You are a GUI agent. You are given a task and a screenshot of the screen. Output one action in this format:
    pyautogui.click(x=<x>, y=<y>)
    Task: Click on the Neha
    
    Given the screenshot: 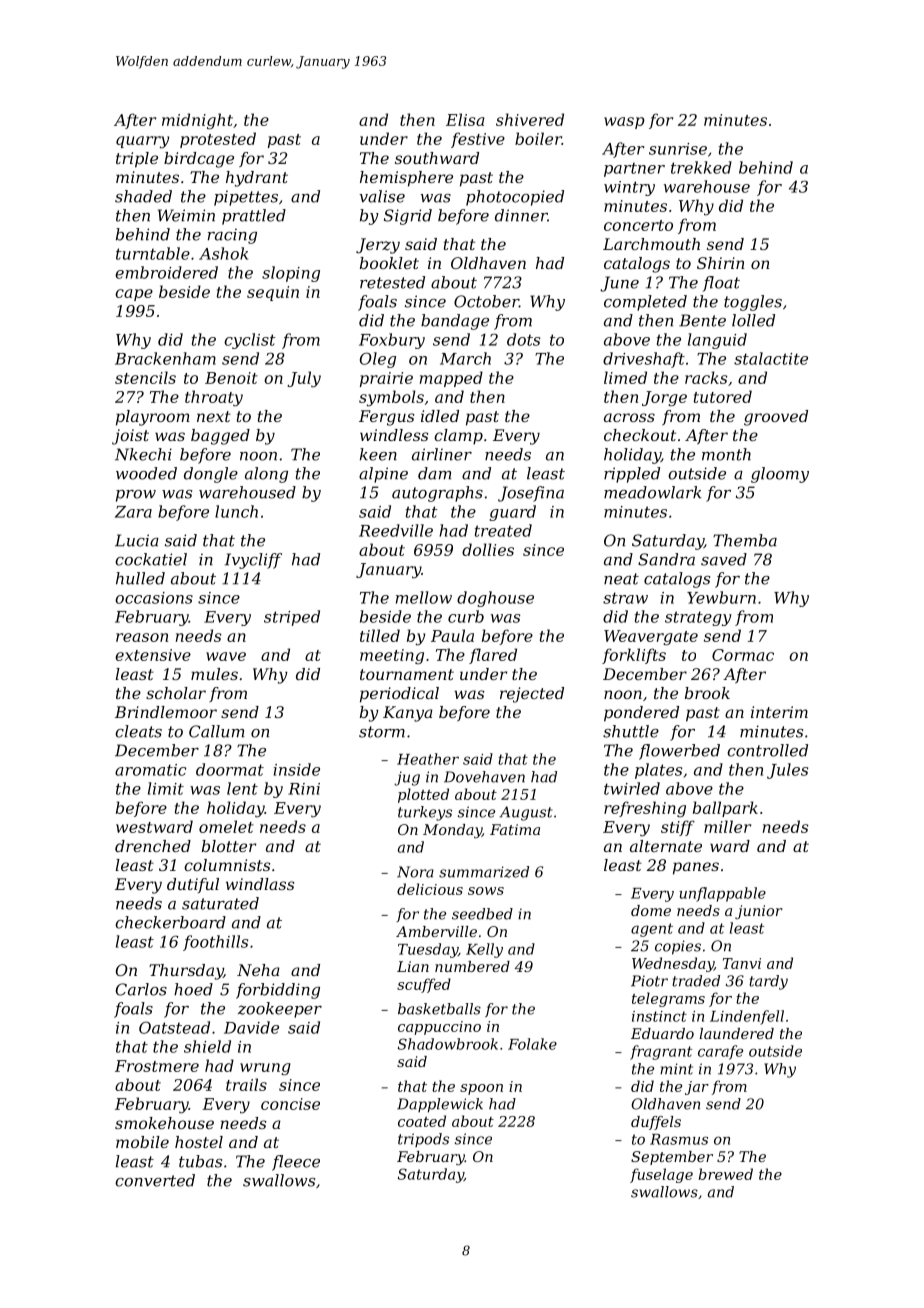 What is the action you would take?
    pyautogui.click(x=258, y=970)
